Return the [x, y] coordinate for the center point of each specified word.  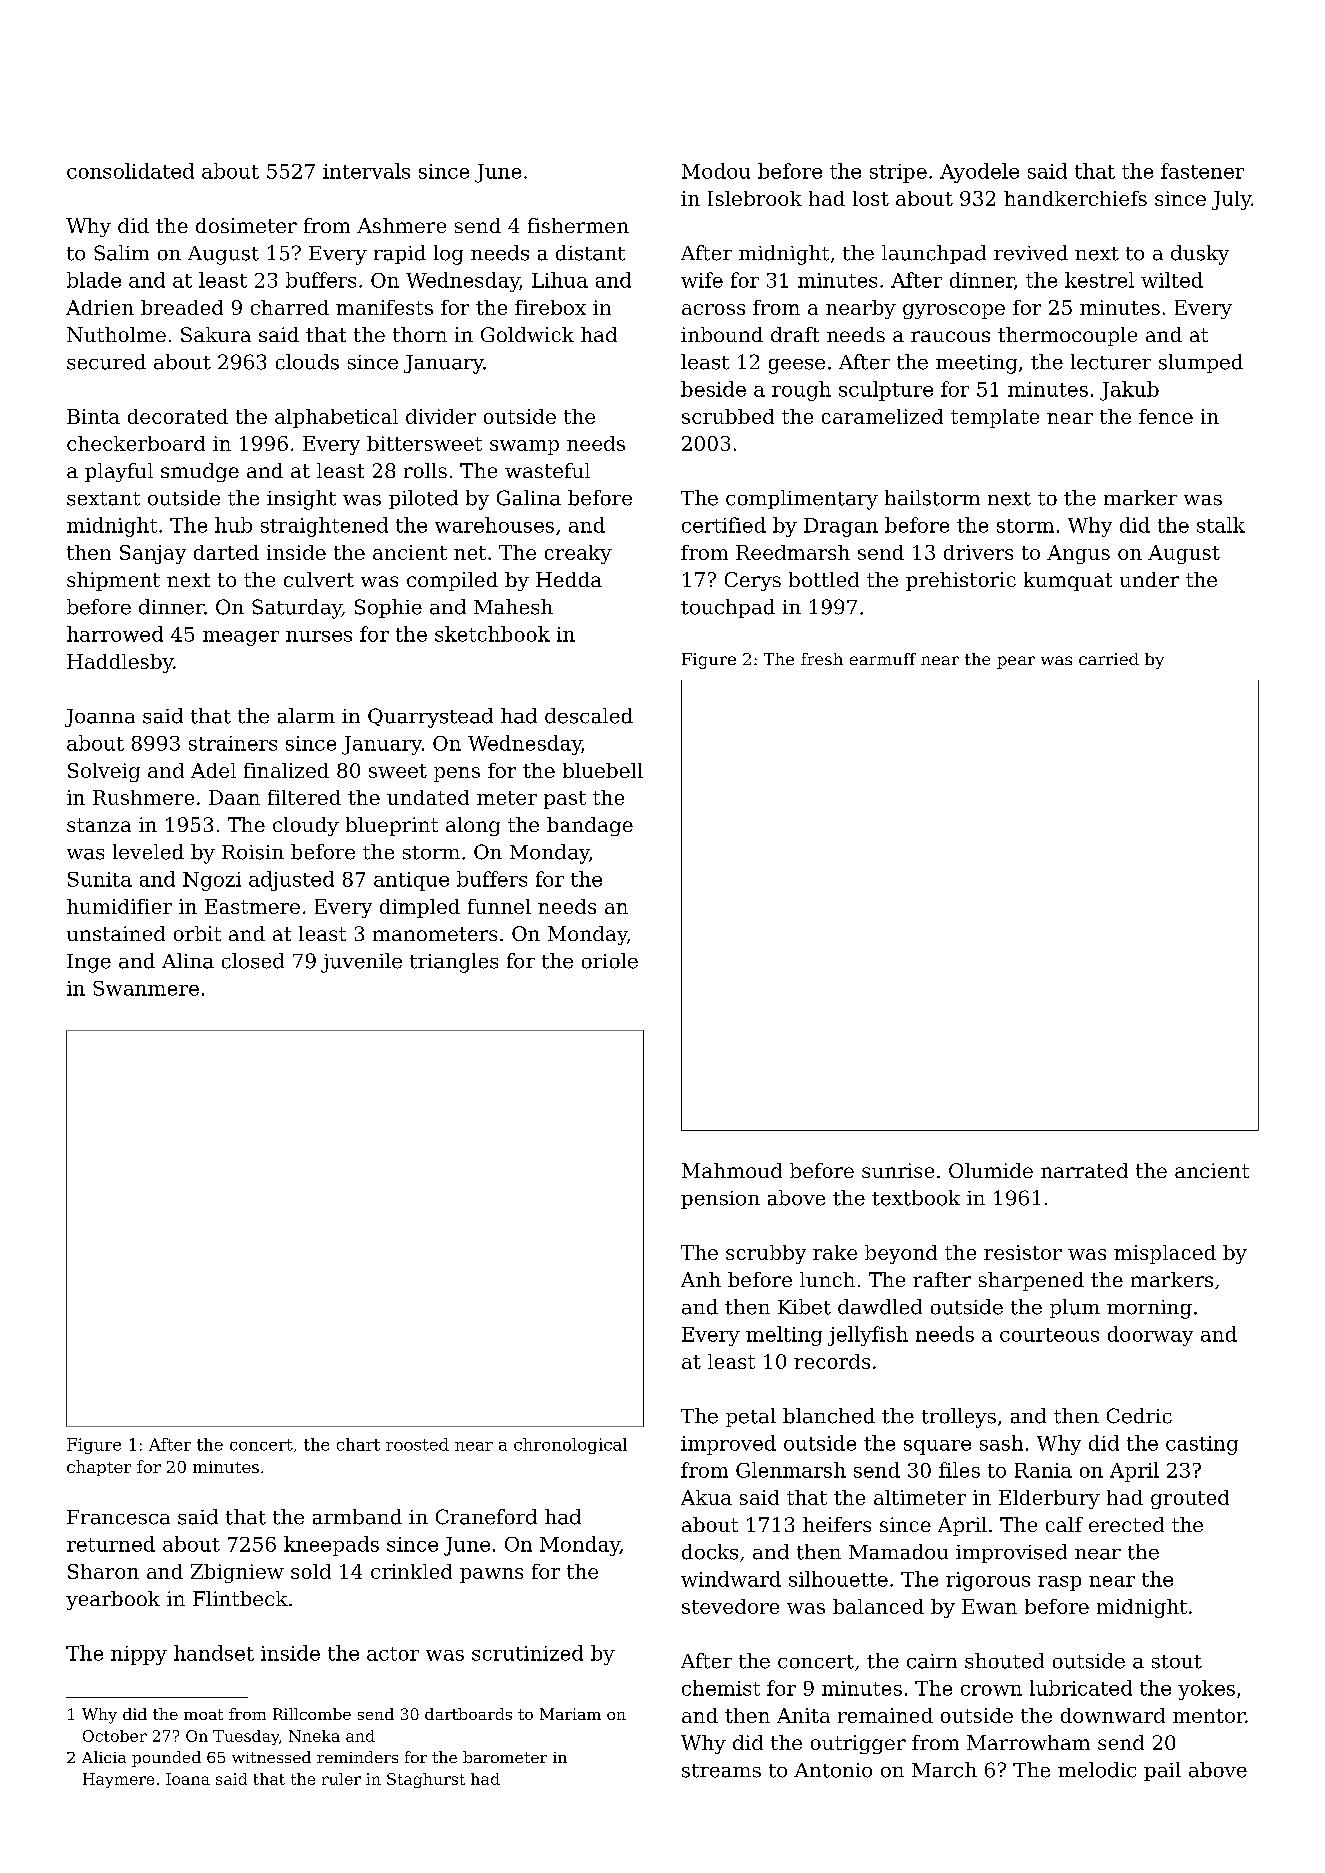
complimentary [802, 500]
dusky [1200, 255]
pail [1162, 1771]
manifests [384, 307]
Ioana [188, 1779]
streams [721, 1771]
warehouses [494, 525]
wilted [1172, 280]
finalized [286, 770]
